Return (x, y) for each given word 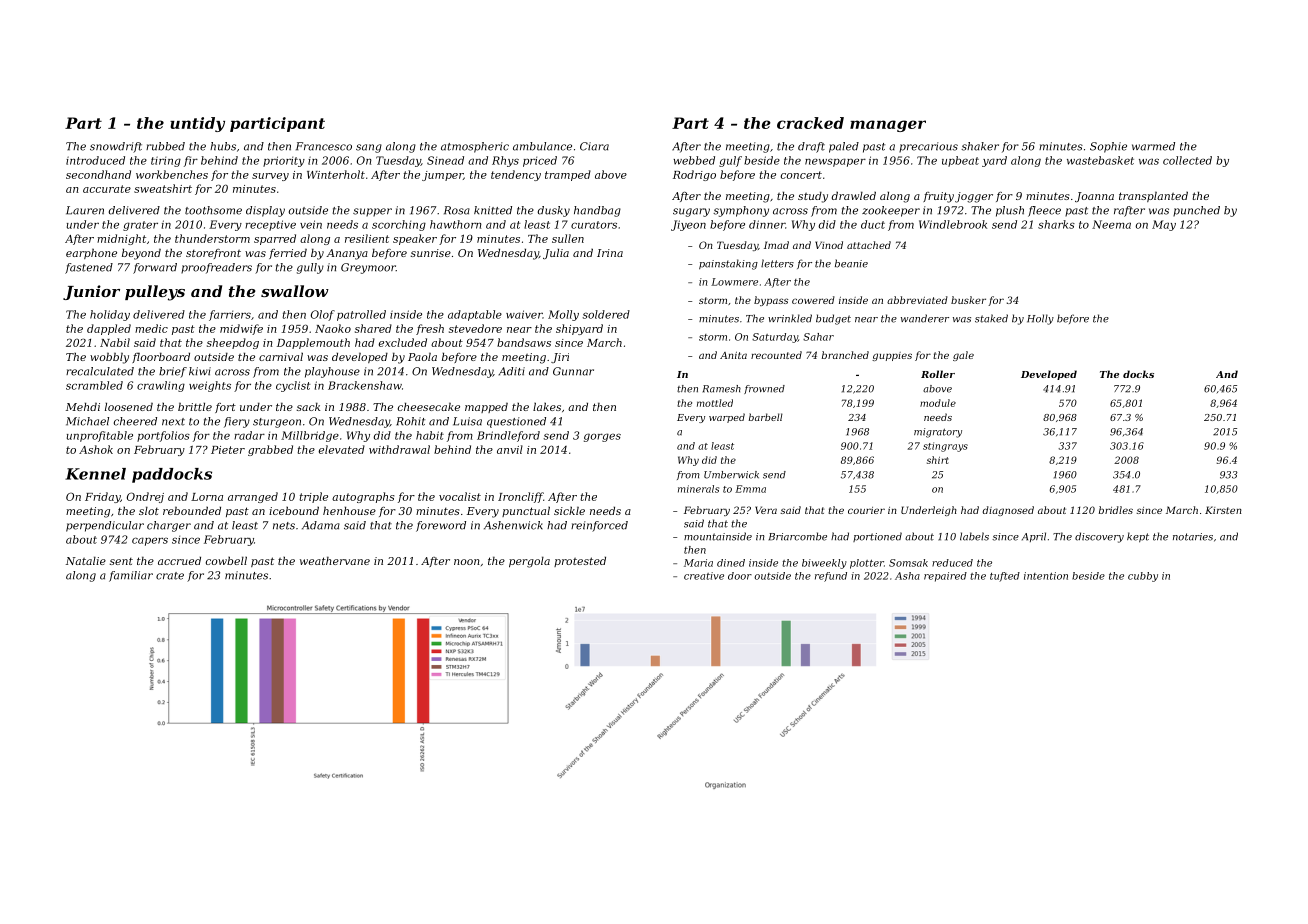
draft (811, 147)
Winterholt (336, 174)
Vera (766, 510)
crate (170, 576)
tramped (568, 175)
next (173, 422)
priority (284, 161)
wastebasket (1100, 160)
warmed (1153, 146)
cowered (813, 300)
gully (310, 268)
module (938, 403)
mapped (486, 407)
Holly (1040, 319)
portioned (877, 537)
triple (313, 497)
